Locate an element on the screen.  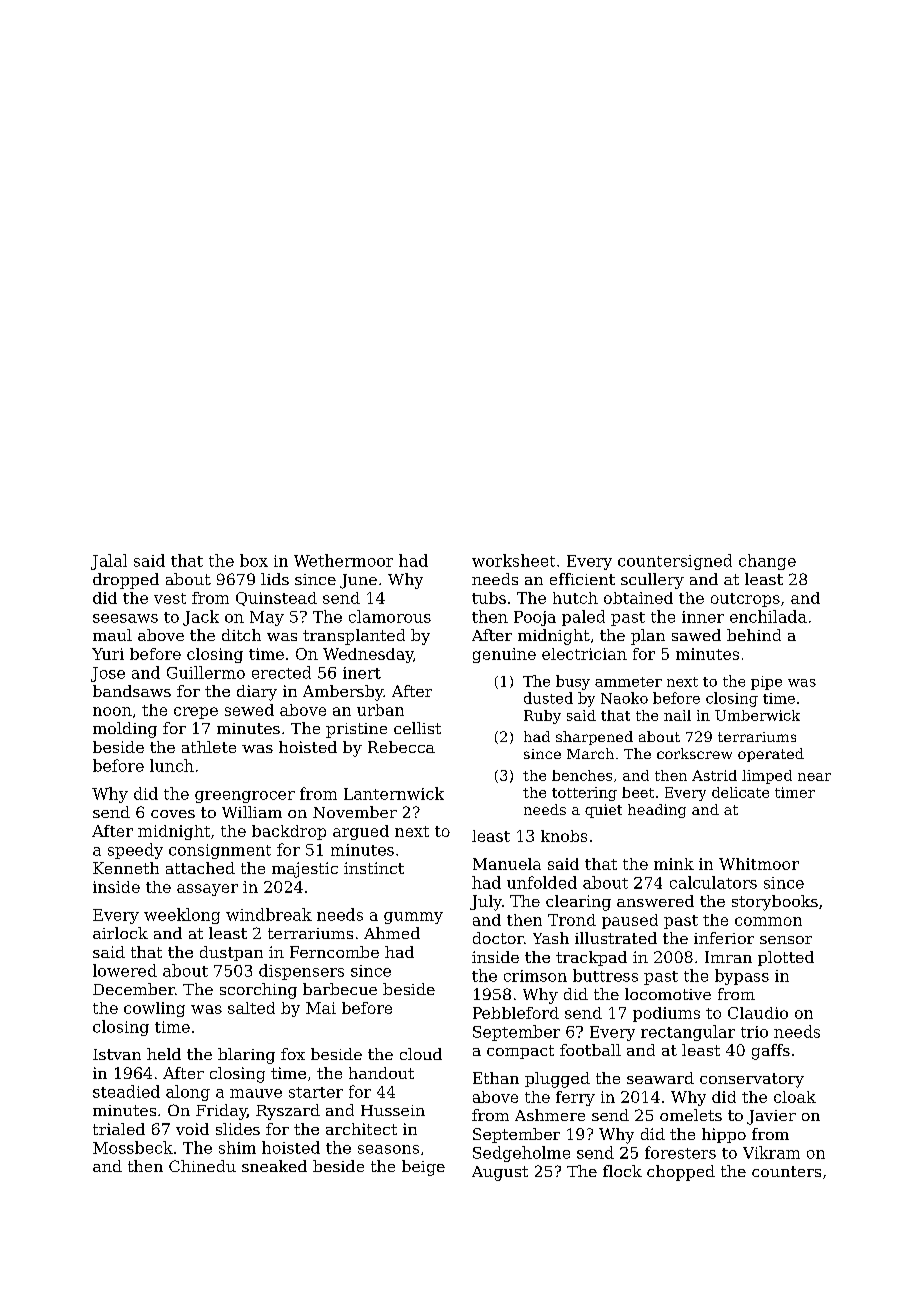
sharpened is located at coordinates (594, 738).
